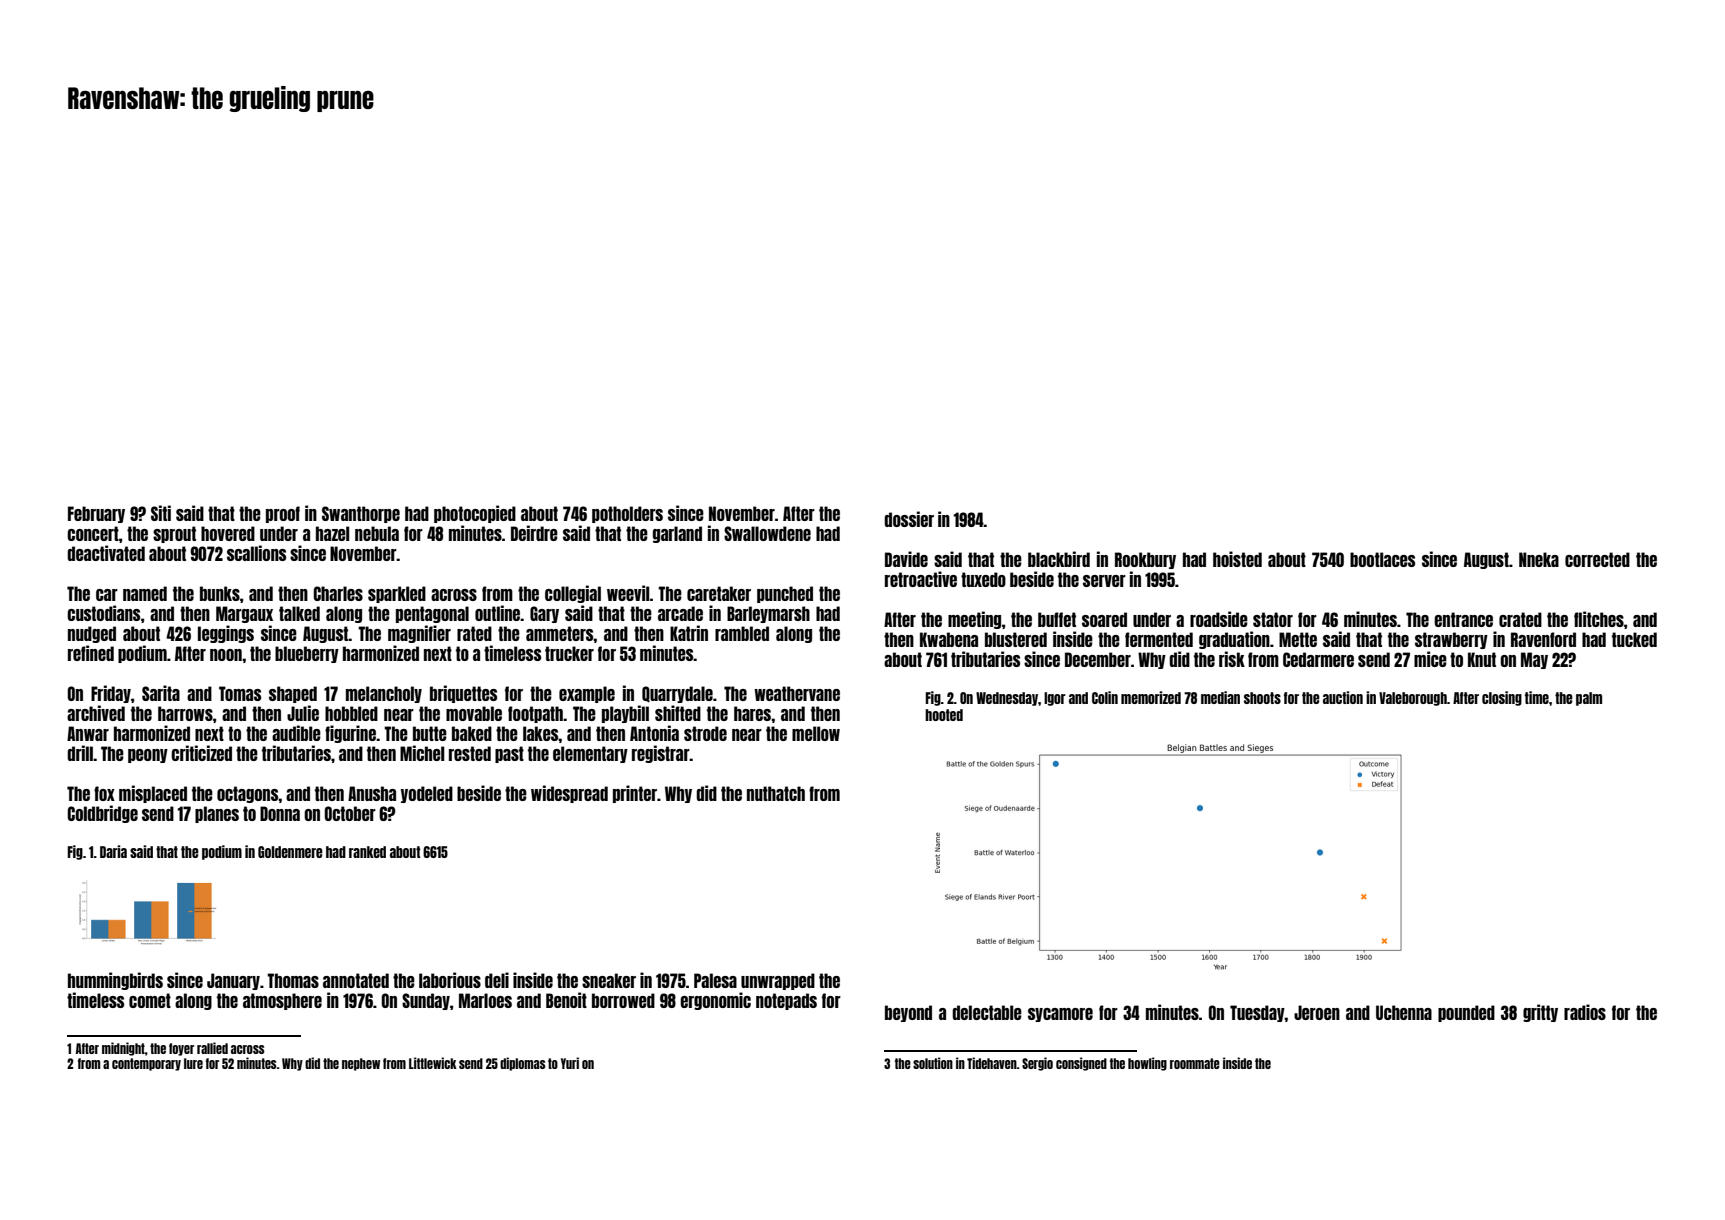 This screenshot has width=1725, height=1220. Describe the element at coordinates (1317, 1012) in the screenshot. I see `Jeroen` at that location.
